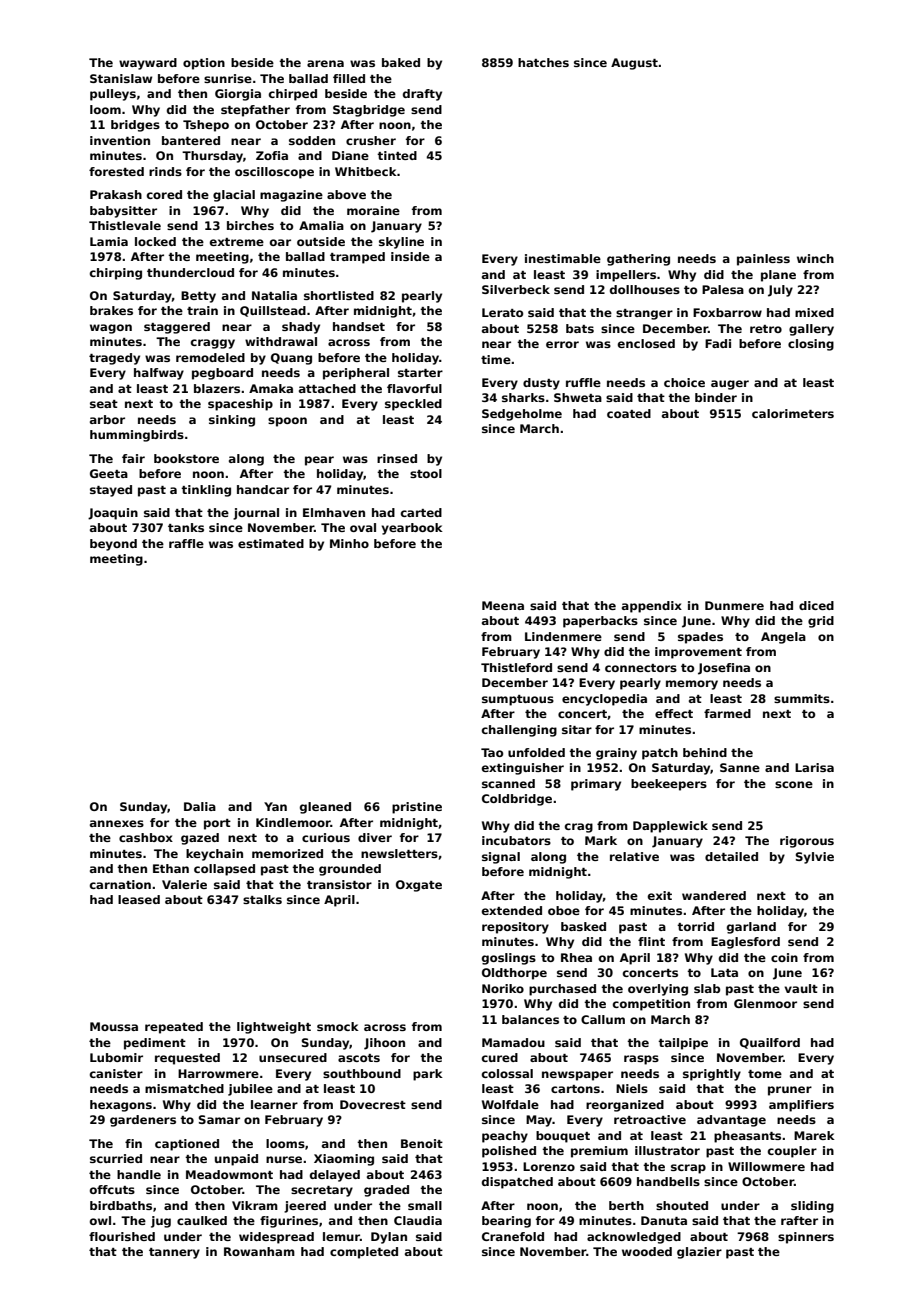  Describe the element at coordinates (121, 78) in the screenshot. I see `Stanislaw` at that location.
